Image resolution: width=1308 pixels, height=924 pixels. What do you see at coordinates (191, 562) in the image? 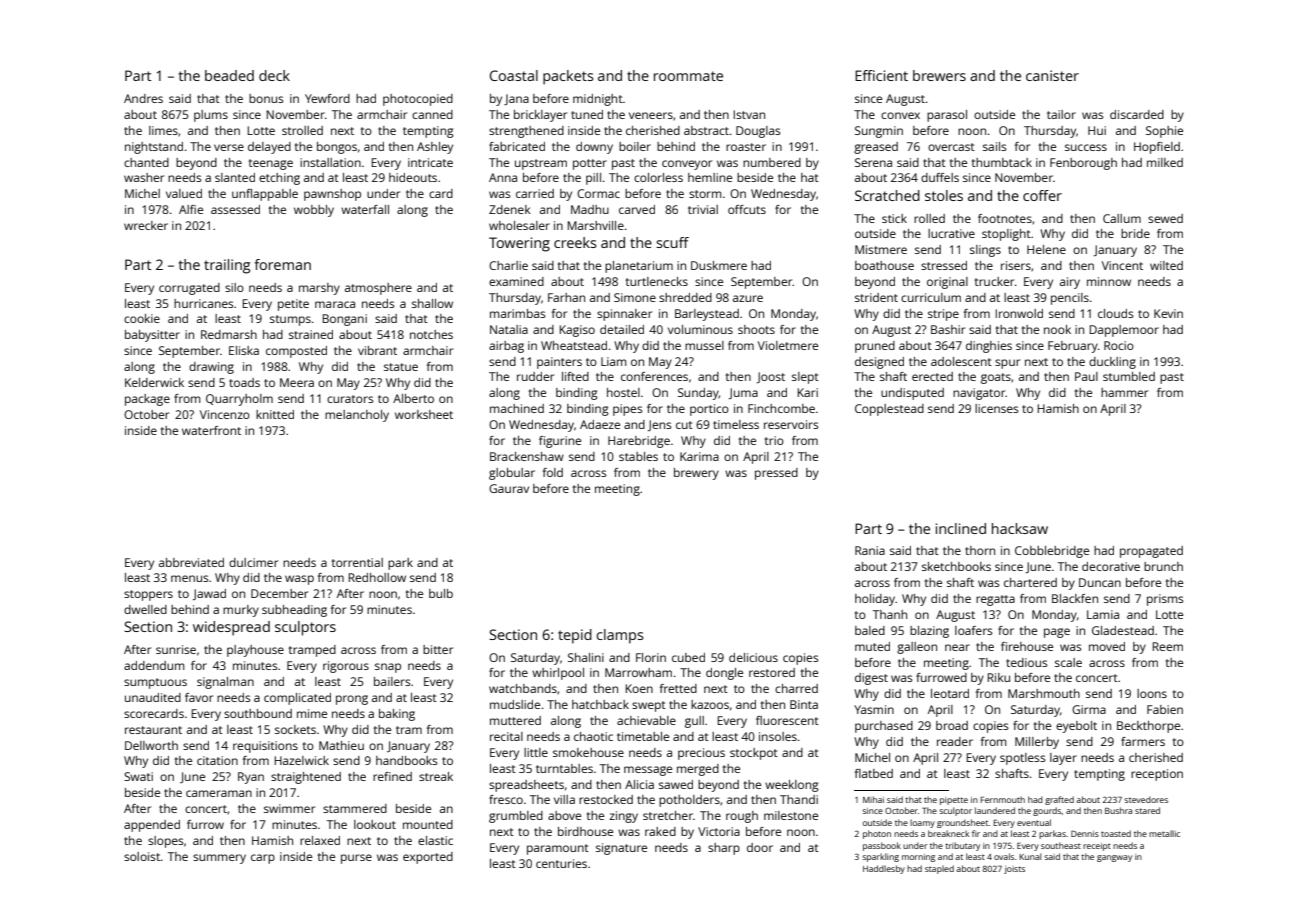
I see `abbreviated` at bounding box center [191, 562].
